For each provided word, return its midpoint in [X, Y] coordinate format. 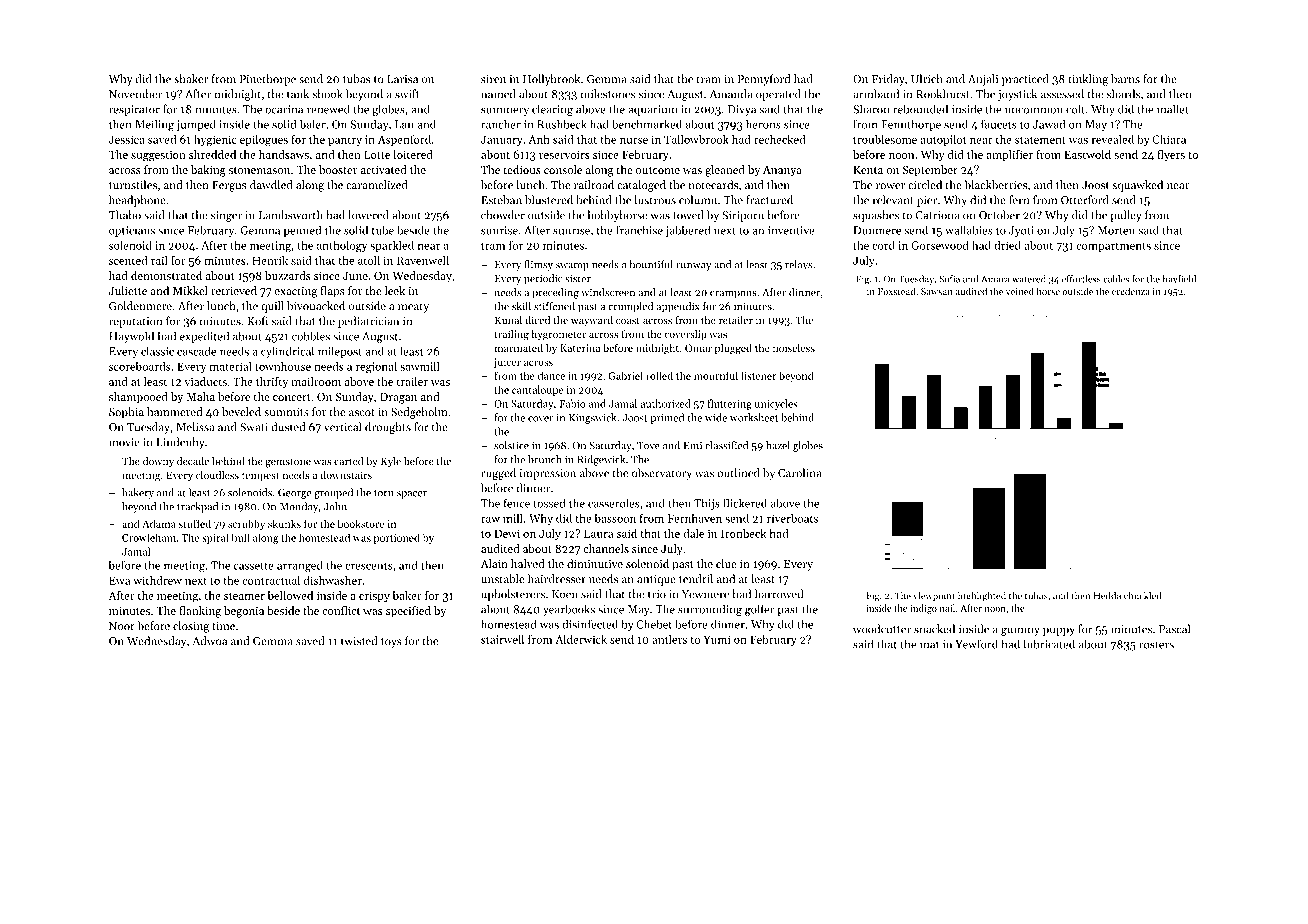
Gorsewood [940, 245]
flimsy [538, 265]
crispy [374, 597]
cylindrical [287, 352]
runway [693, 267]
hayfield [1179, 280]
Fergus [229, 186]
